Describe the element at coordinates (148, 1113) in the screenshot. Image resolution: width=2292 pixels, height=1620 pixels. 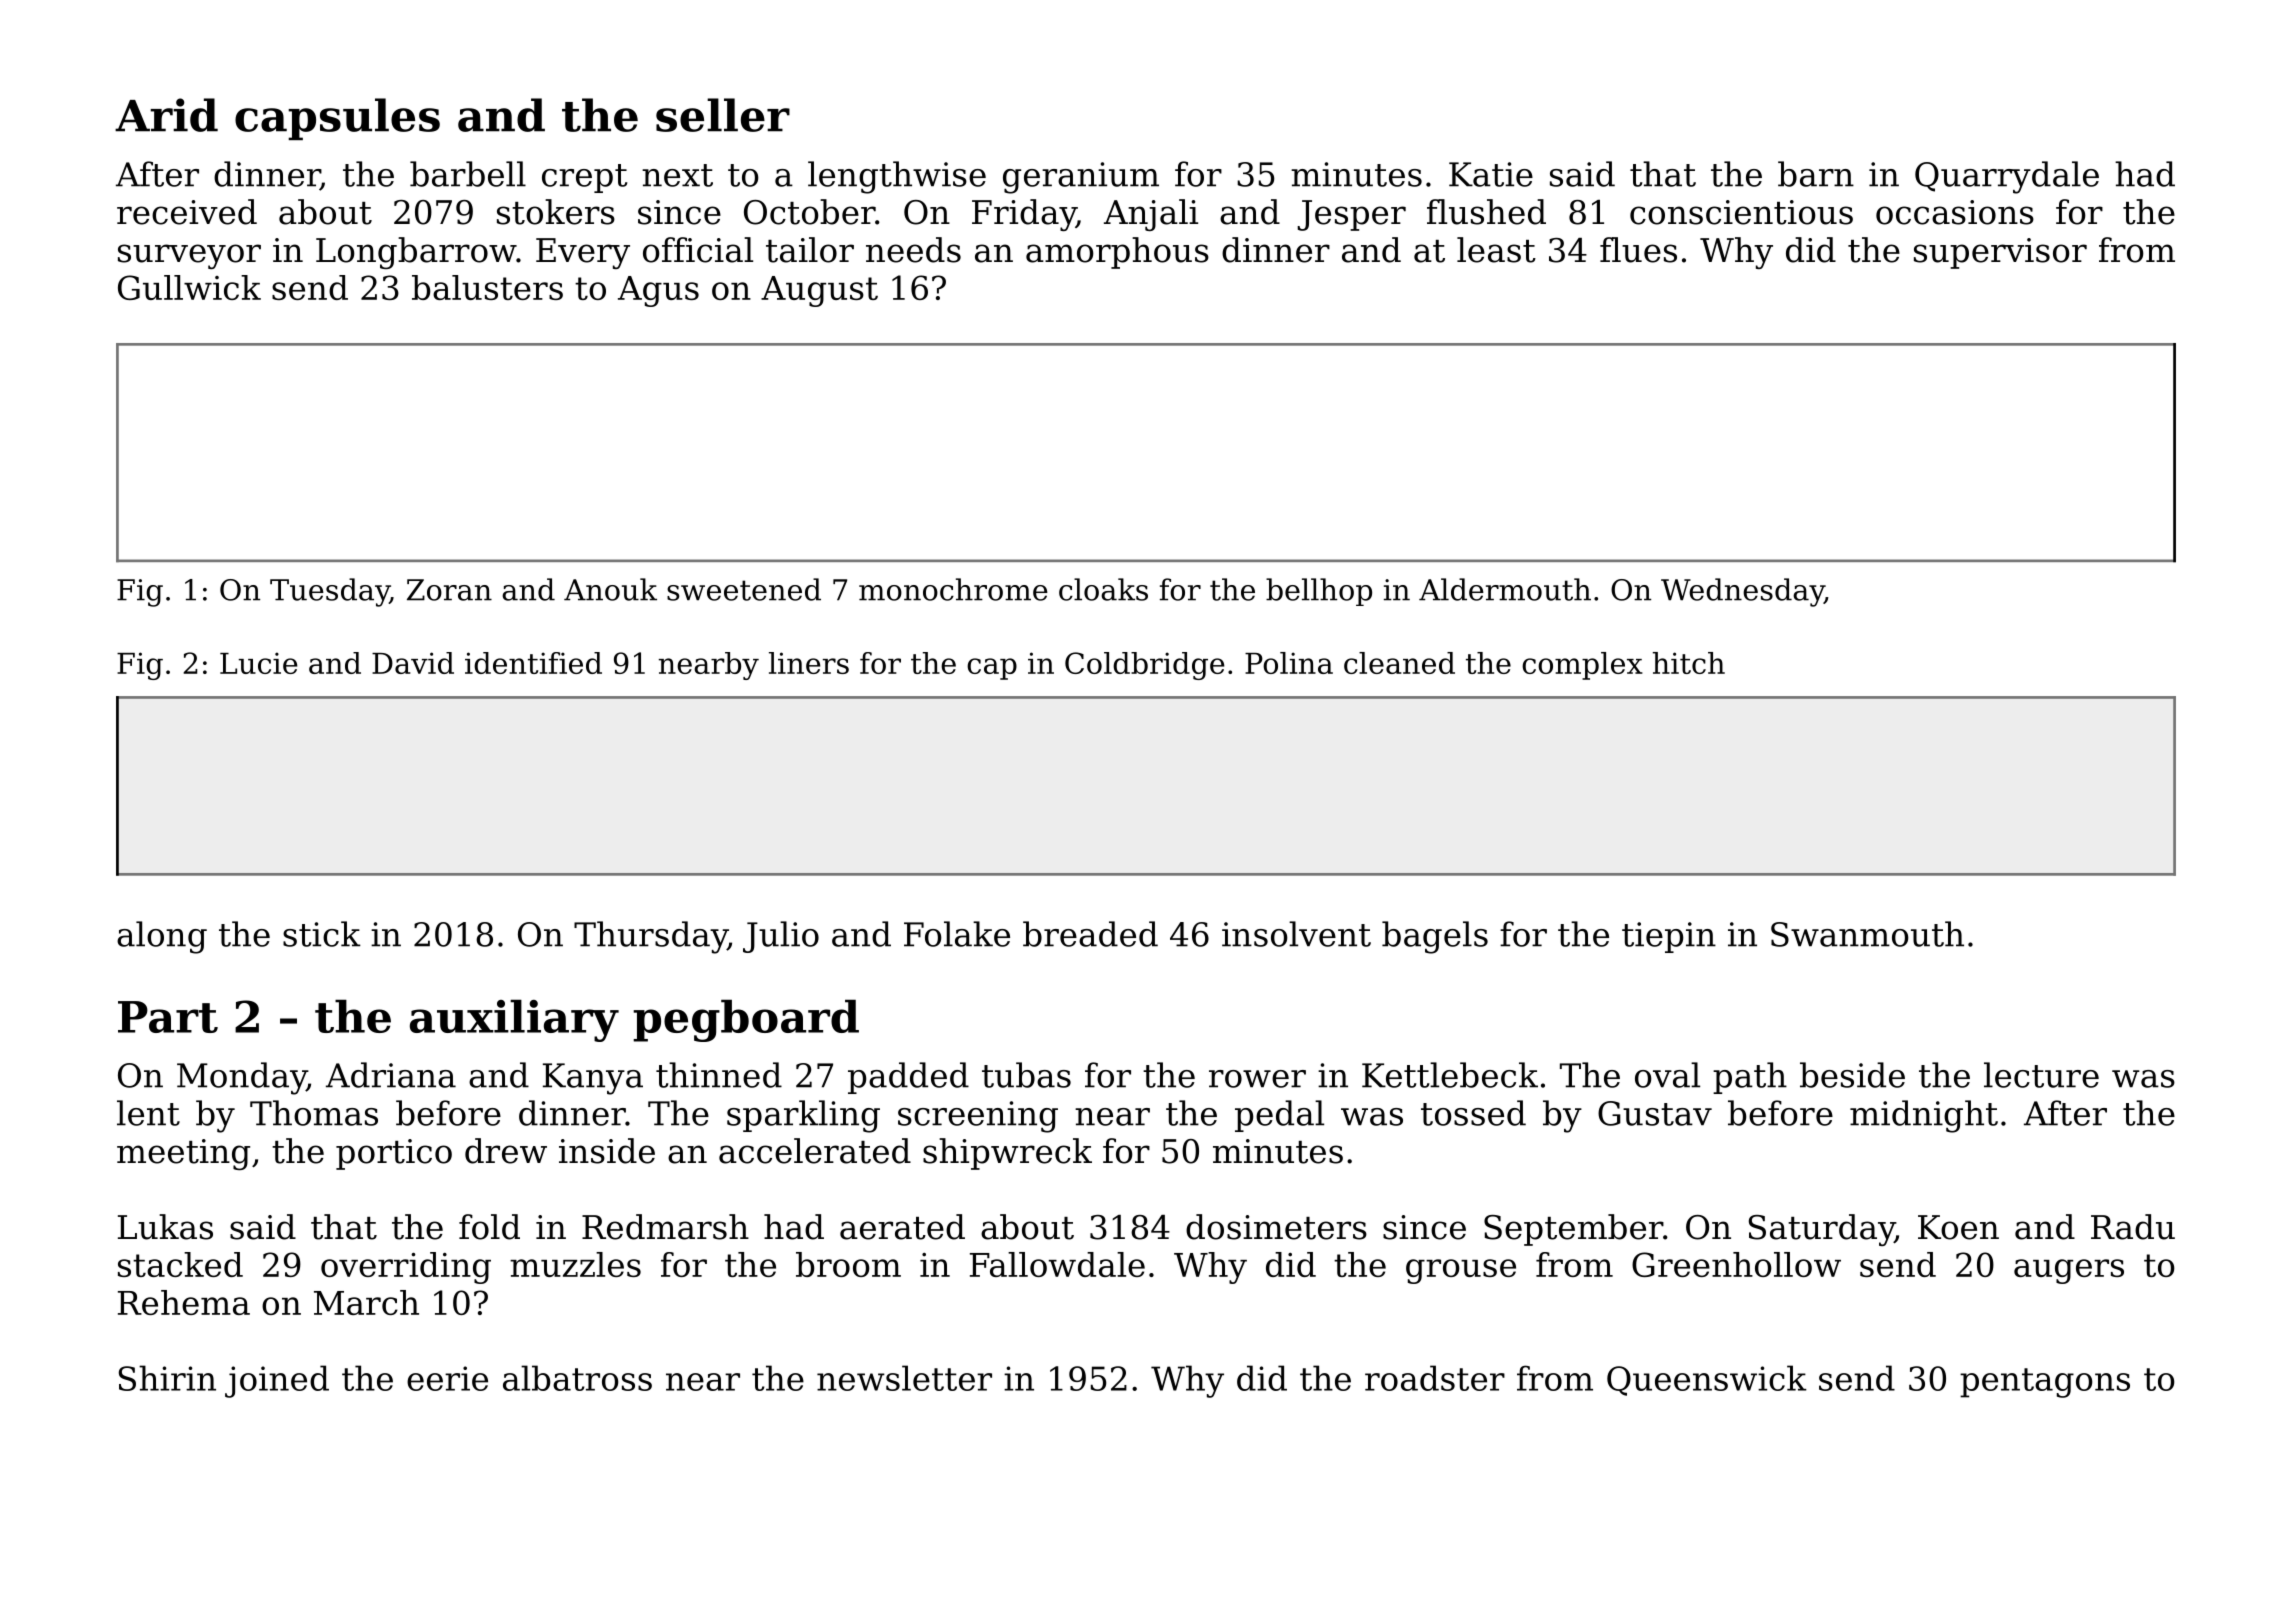
I see `lent` at that location.
